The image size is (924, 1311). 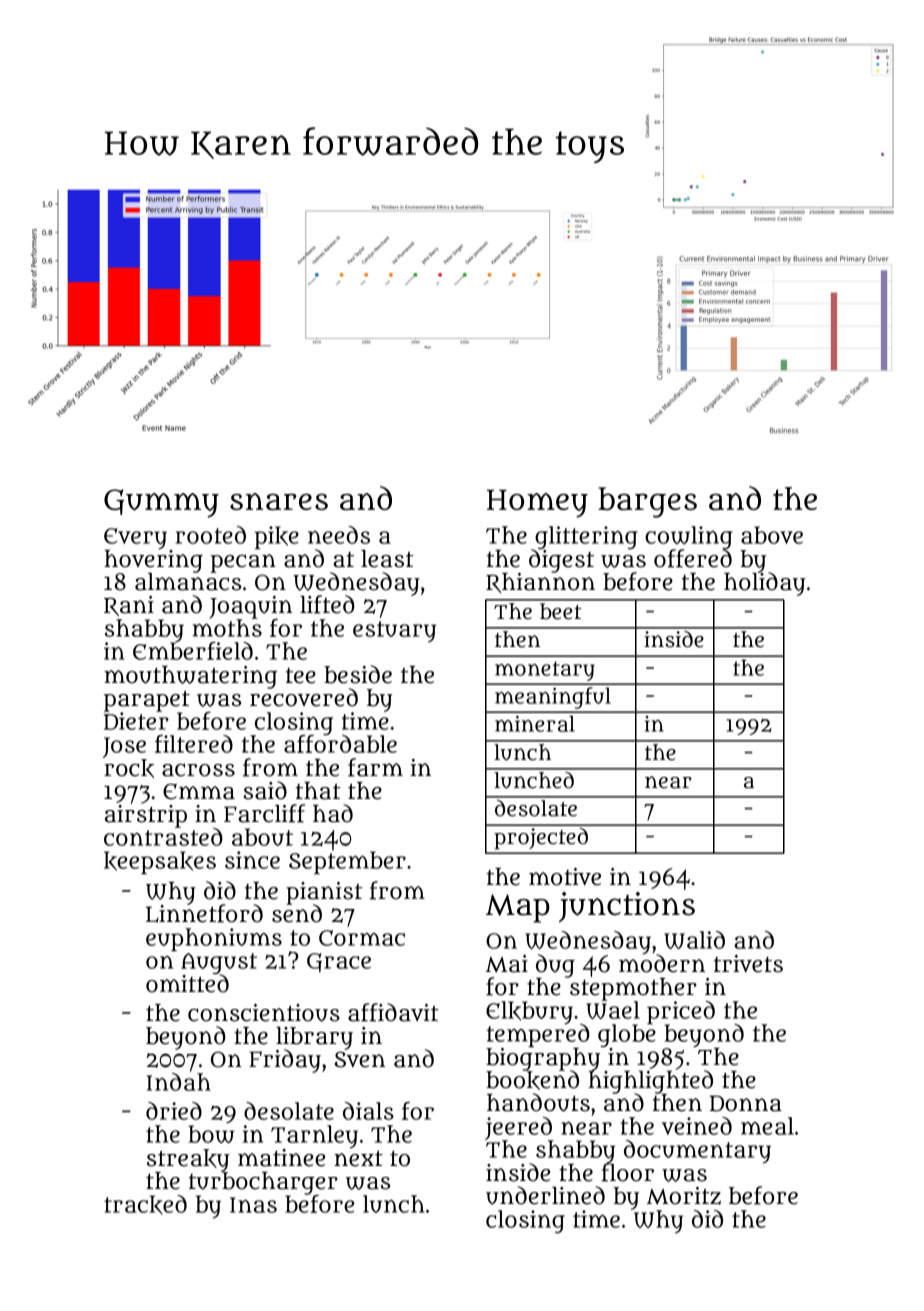 What do you see at coordinates (333, 813) in the screenshot?
I see `had` at bounding box center [333, 813].
